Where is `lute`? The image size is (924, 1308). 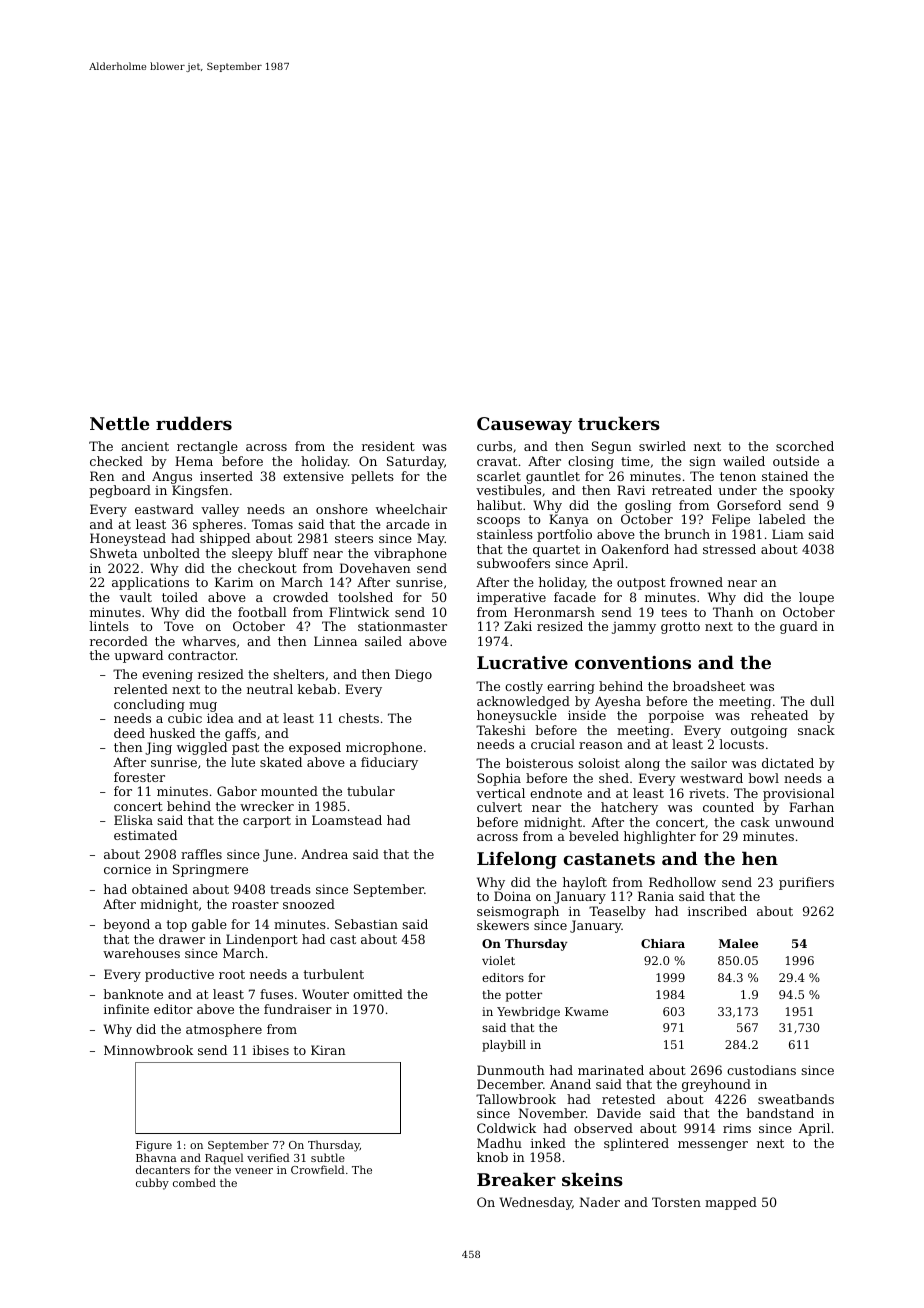
lute is located at coordinates (243, 762).
